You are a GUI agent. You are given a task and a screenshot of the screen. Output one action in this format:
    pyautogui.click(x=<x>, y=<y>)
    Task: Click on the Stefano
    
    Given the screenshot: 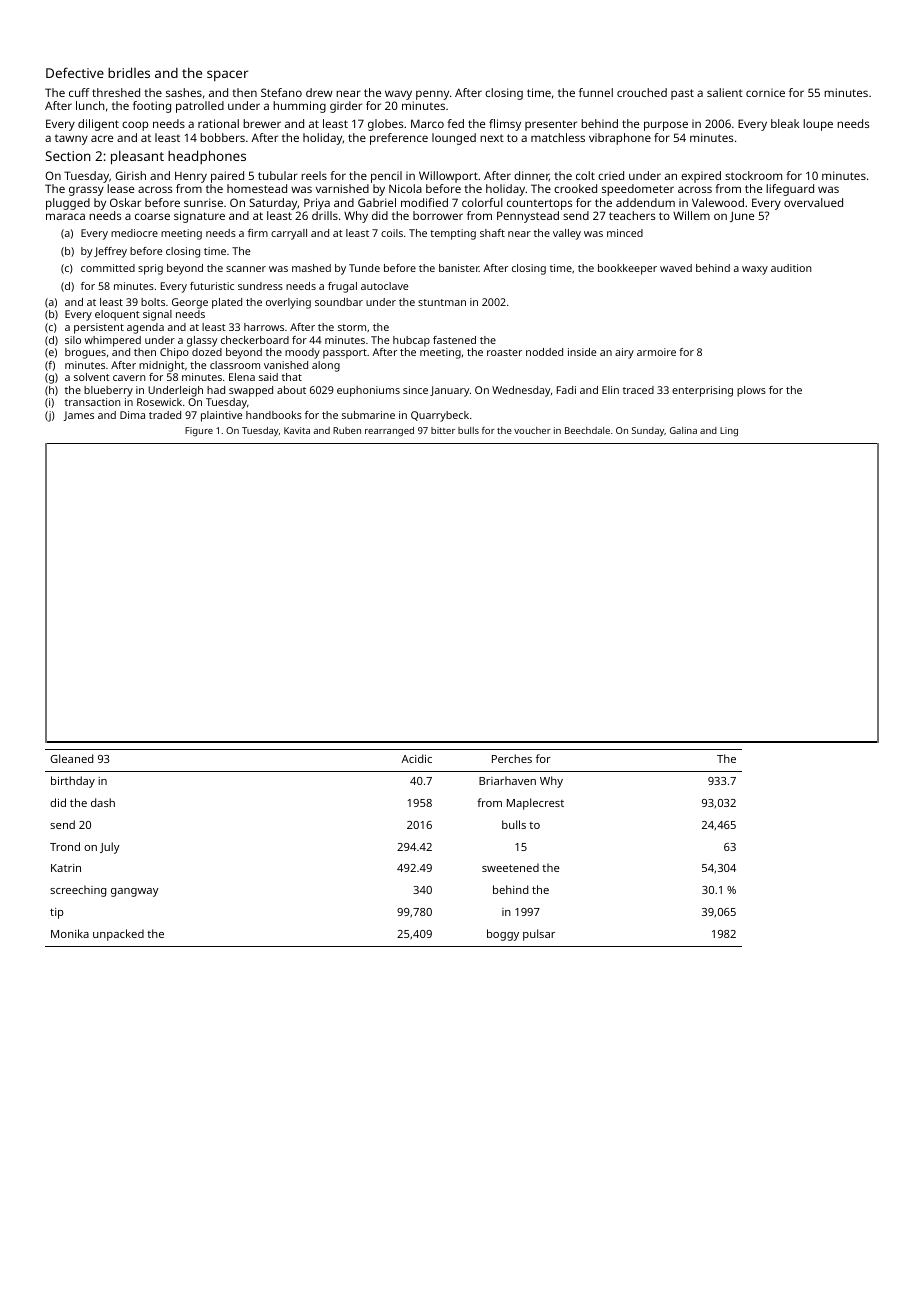 What is the action you would take?
    pyautogui.click(x=281, y=92)
